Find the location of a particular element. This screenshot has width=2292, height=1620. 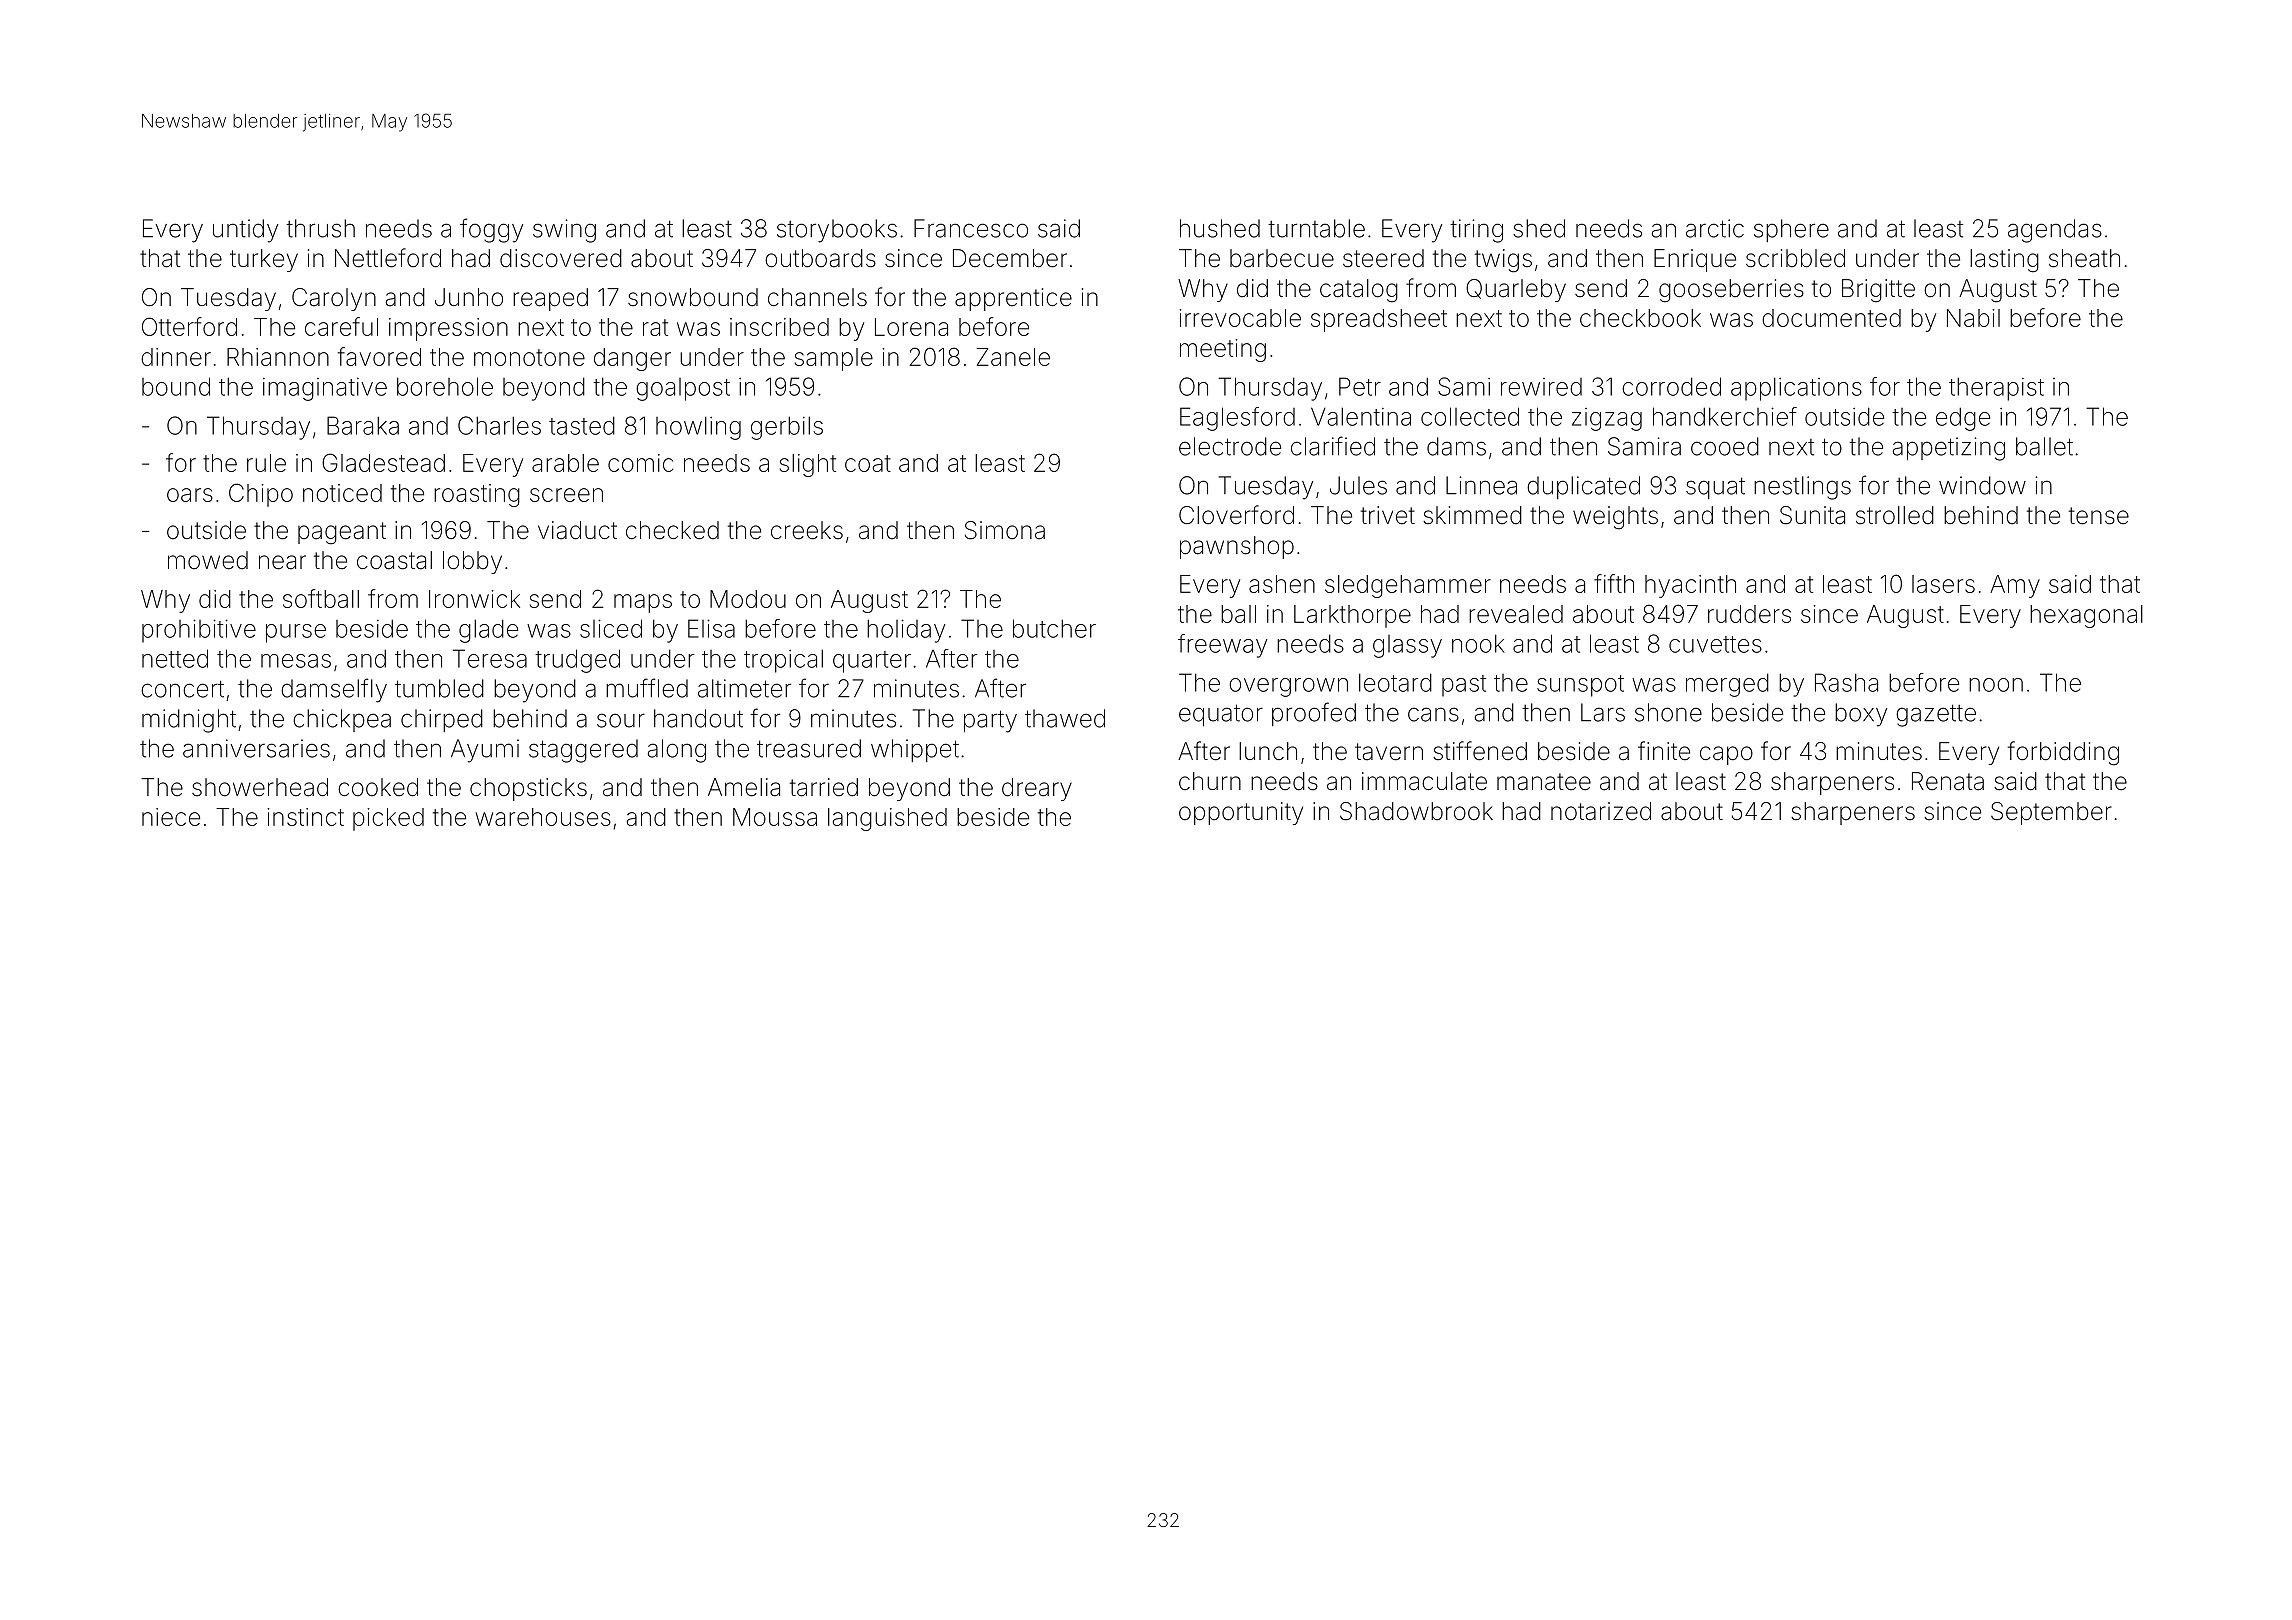

concert is located at coordinates (182, 689).
